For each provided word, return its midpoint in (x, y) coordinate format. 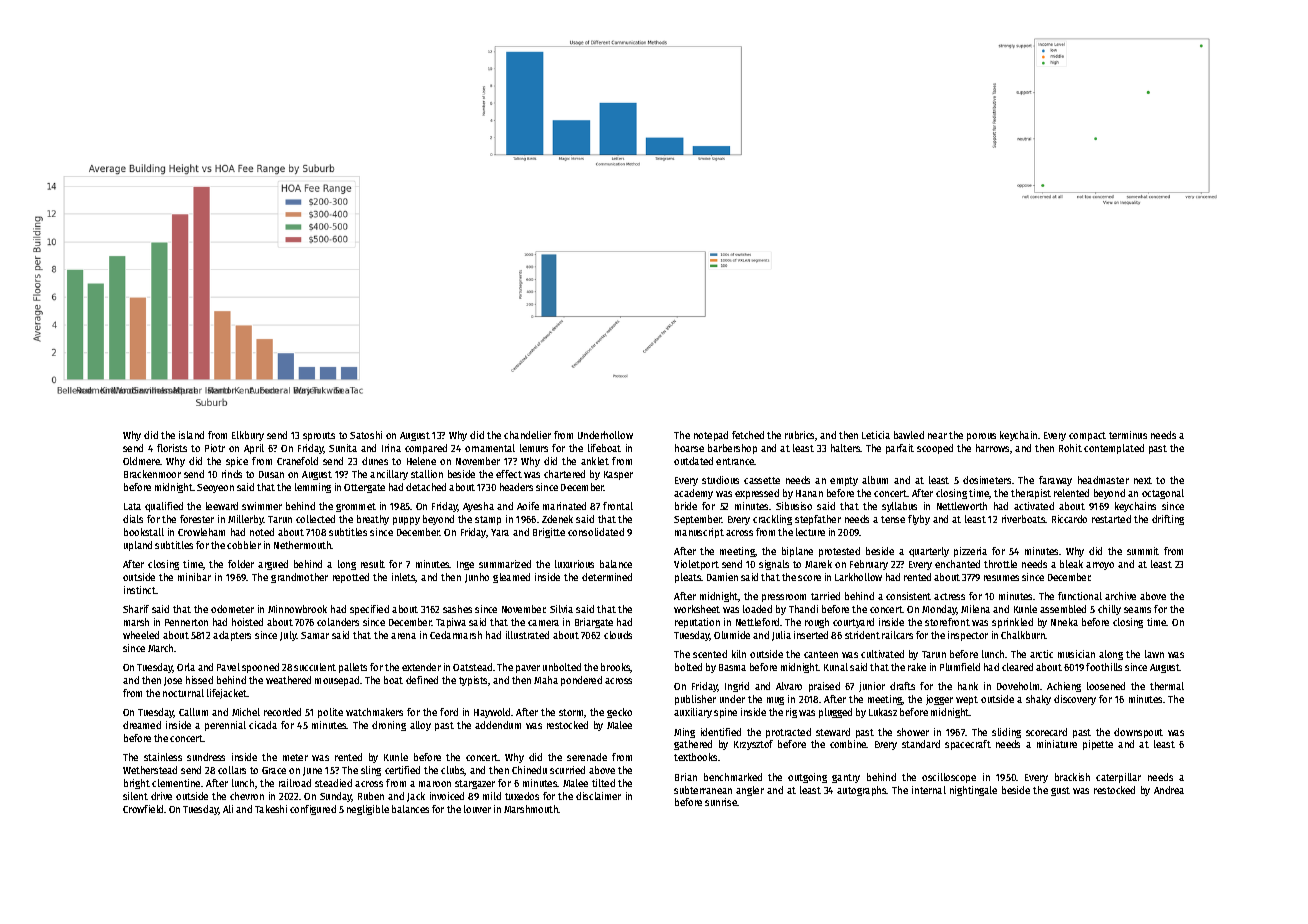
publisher (695, 700)
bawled (909, 435)
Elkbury (248, 436)
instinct (140, 590)
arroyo (1100, 566)
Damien (722, 577)
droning (389, 726)
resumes (1001, 578)
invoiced (447, 796)
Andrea (1169, 790)
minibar (194, 577)
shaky (1038, 700)
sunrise (721, 802)
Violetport (696, 565)
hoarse (689, 448)
